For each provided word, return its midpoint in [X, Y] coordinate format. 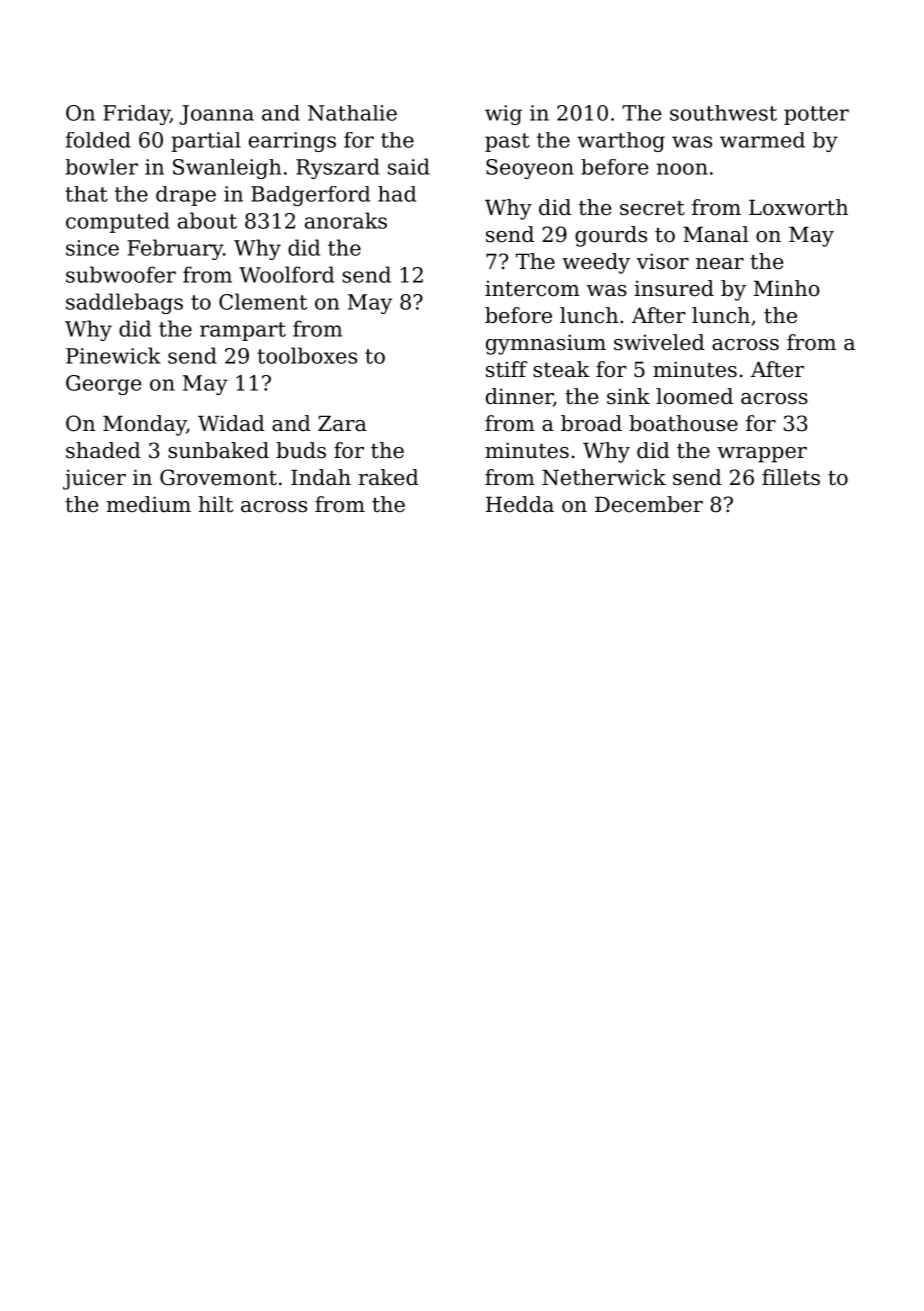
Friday [136, 115]
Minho [787, 288]
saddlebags [124, 303]
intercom [532, 289]
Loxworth [798, 207]
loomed [694, 396]
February [175, 249]
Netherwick [604, 477]
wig [503, 115]
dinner [519, 396]
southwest [723, 113]
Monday [144, 425]
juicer [94, 479]
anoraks [346, 220]
